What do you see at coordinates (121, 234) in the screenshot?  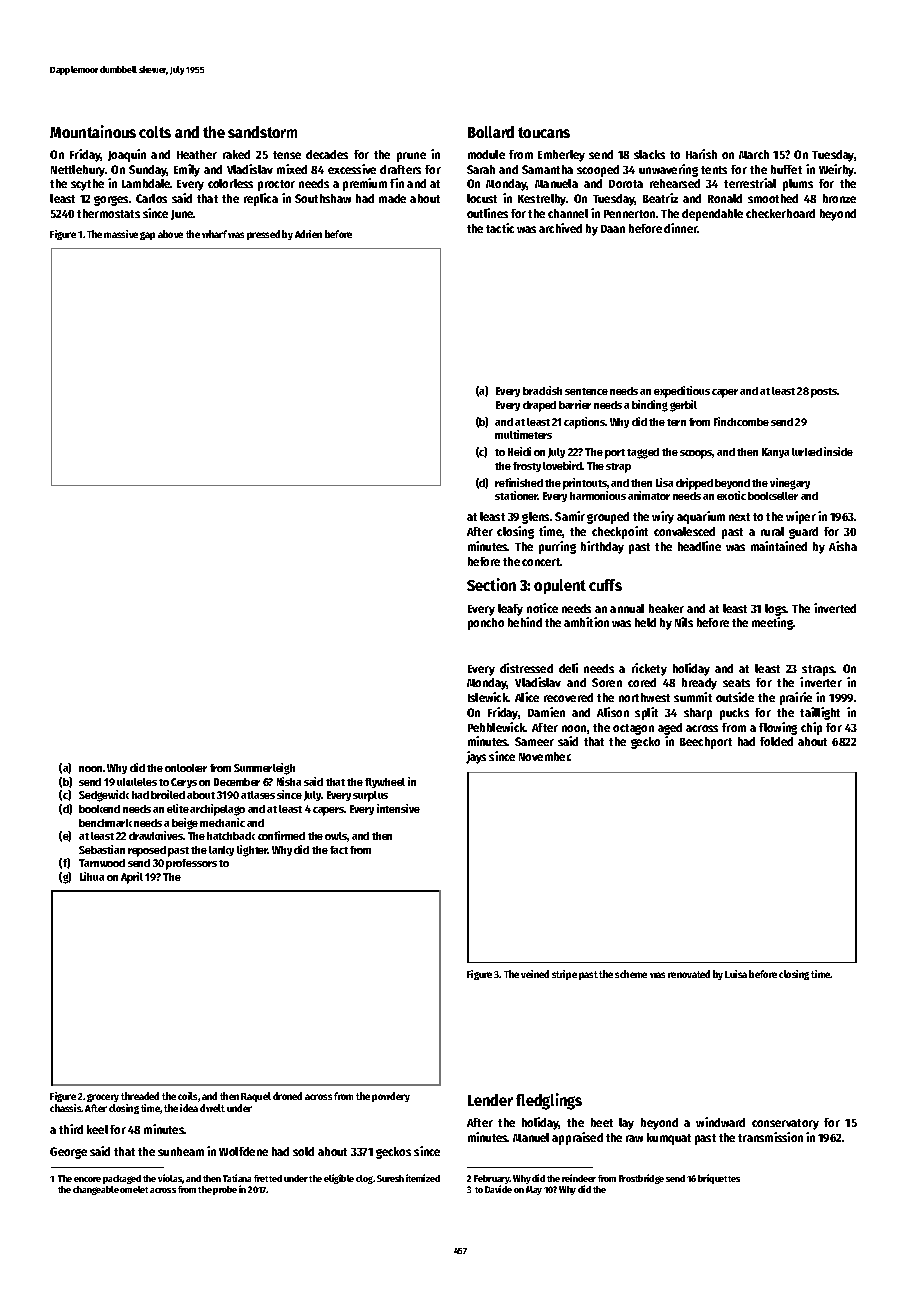 I see `massive` at bounding box center [121, 234].
